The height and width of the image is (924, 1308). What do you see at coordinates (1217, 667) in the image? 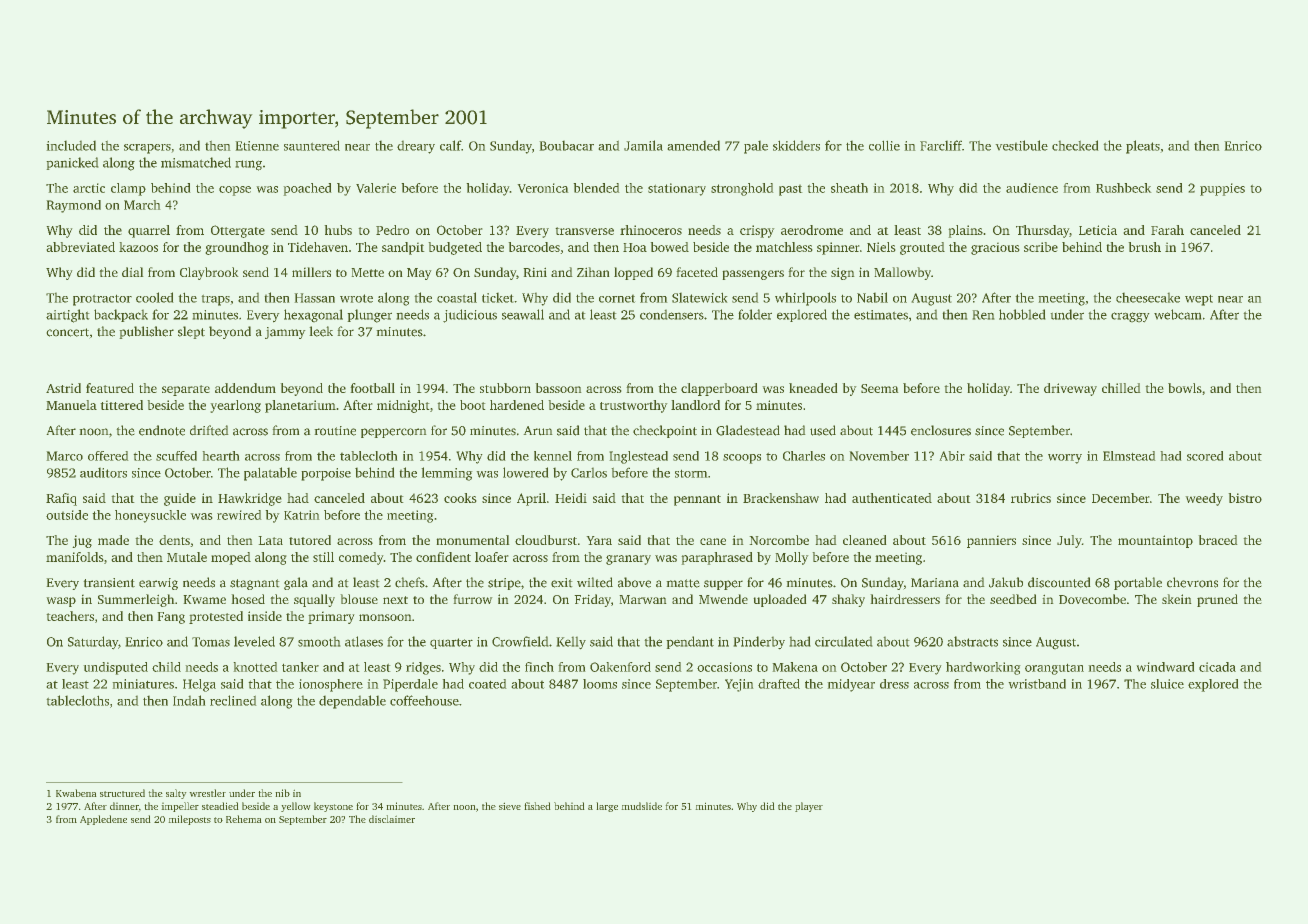
I see `cicada` at bounding box center [1217, 667].
